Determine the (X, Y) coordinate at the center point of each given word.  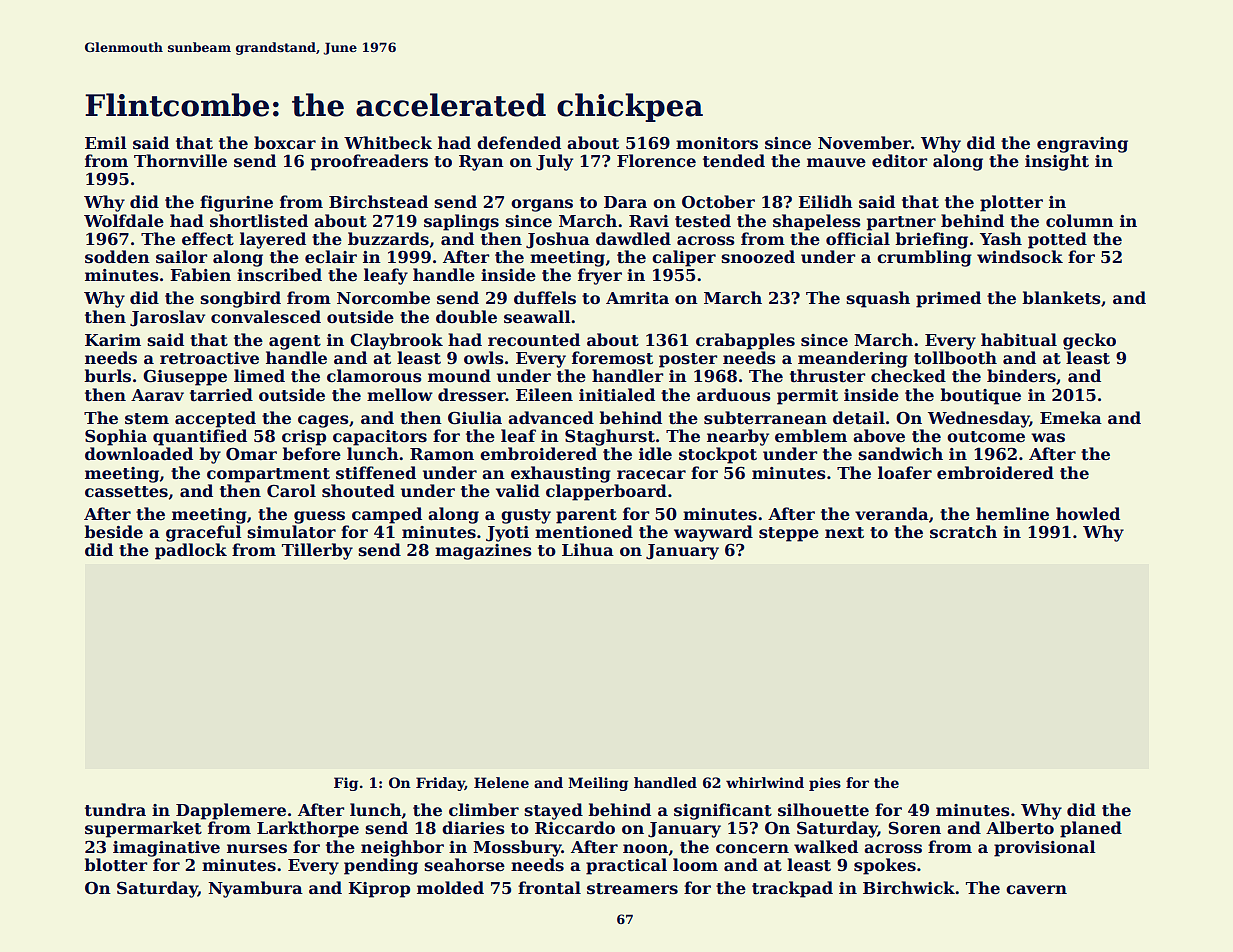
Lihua (588, 550)
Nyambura (255, 889)
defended (519, 143)
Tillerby (317, 551)
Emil (106, 142)
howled (1088, 514)
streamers (632, 889)
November (864, 143)
